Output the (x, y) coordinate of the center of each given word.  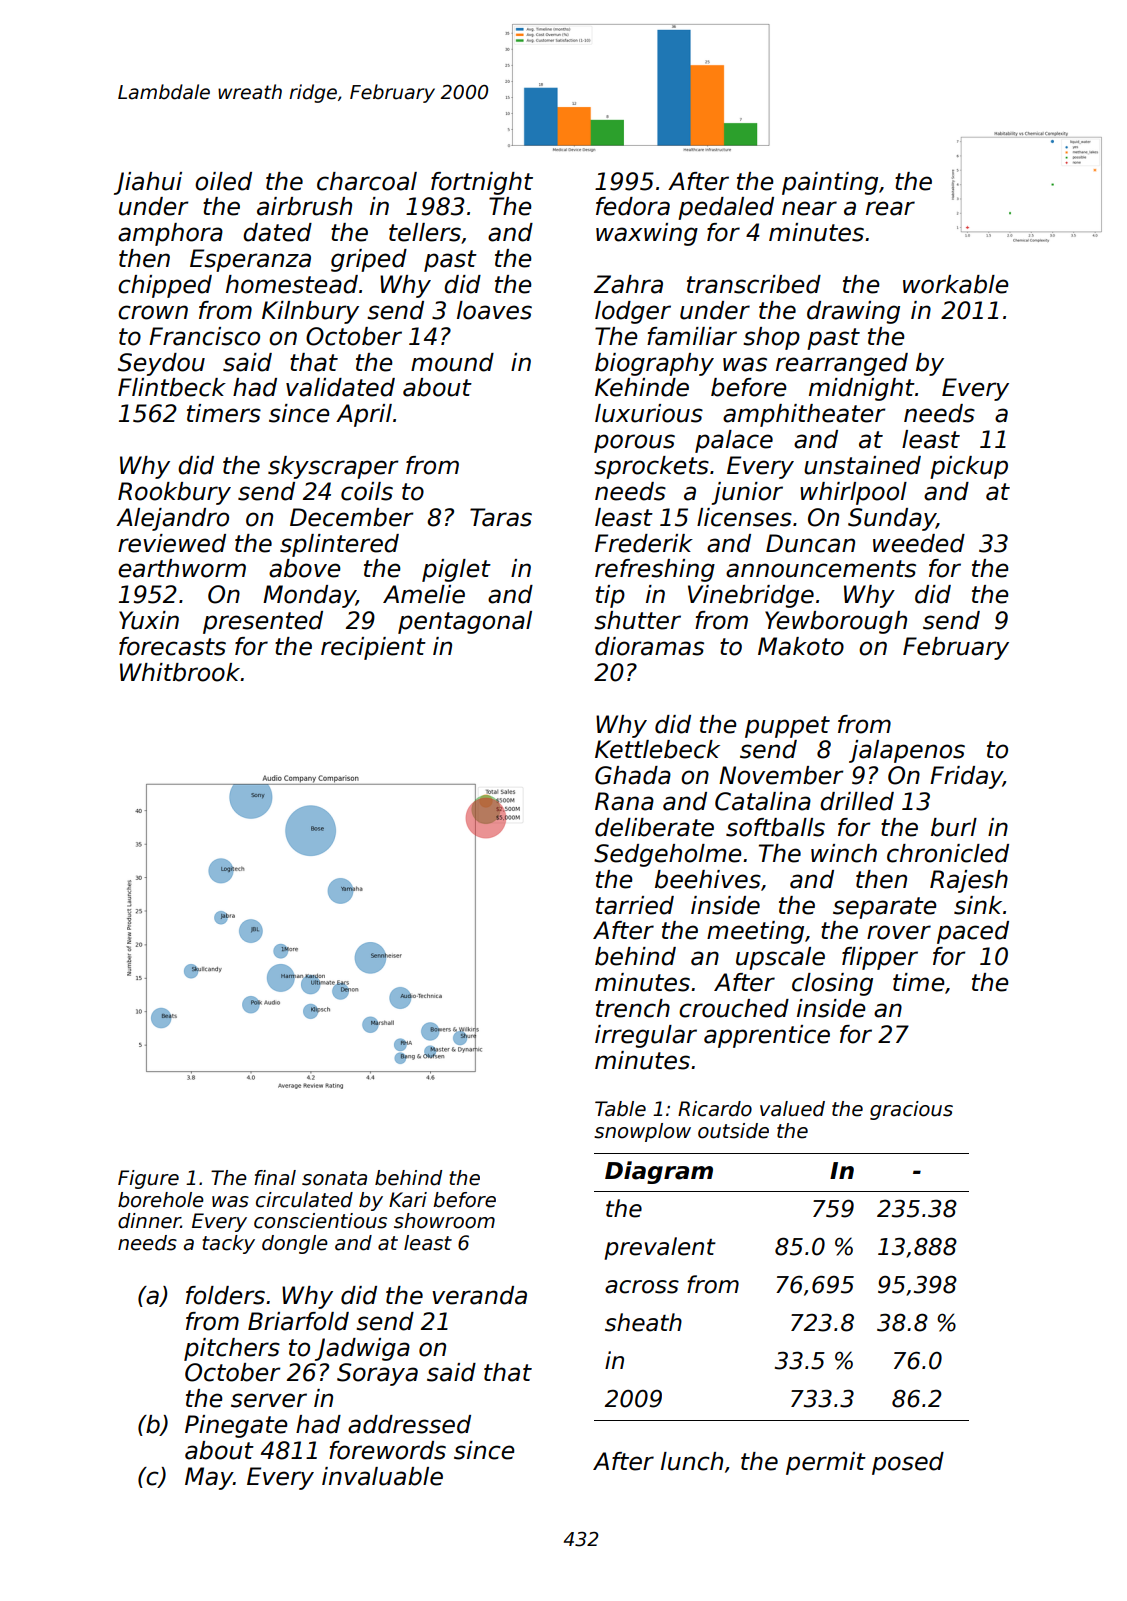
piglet (456, 570)
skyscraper (333, 467)
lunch (692, 1461)
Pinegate (236, 1426)
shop (771, 338)
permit (826, 1463)
